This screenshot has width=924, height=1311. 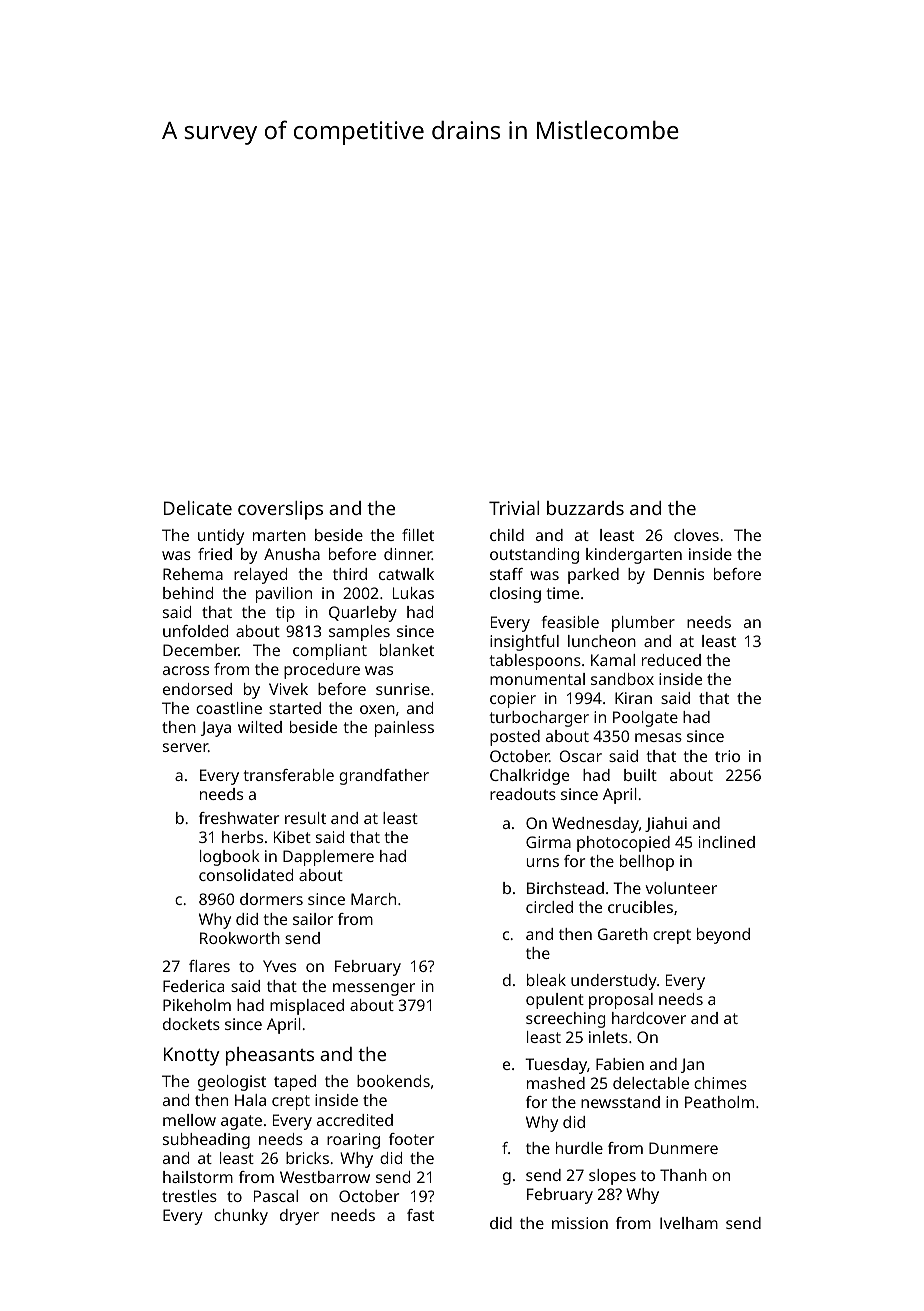 I want to click on fast, so click(x=420, y=1215).
